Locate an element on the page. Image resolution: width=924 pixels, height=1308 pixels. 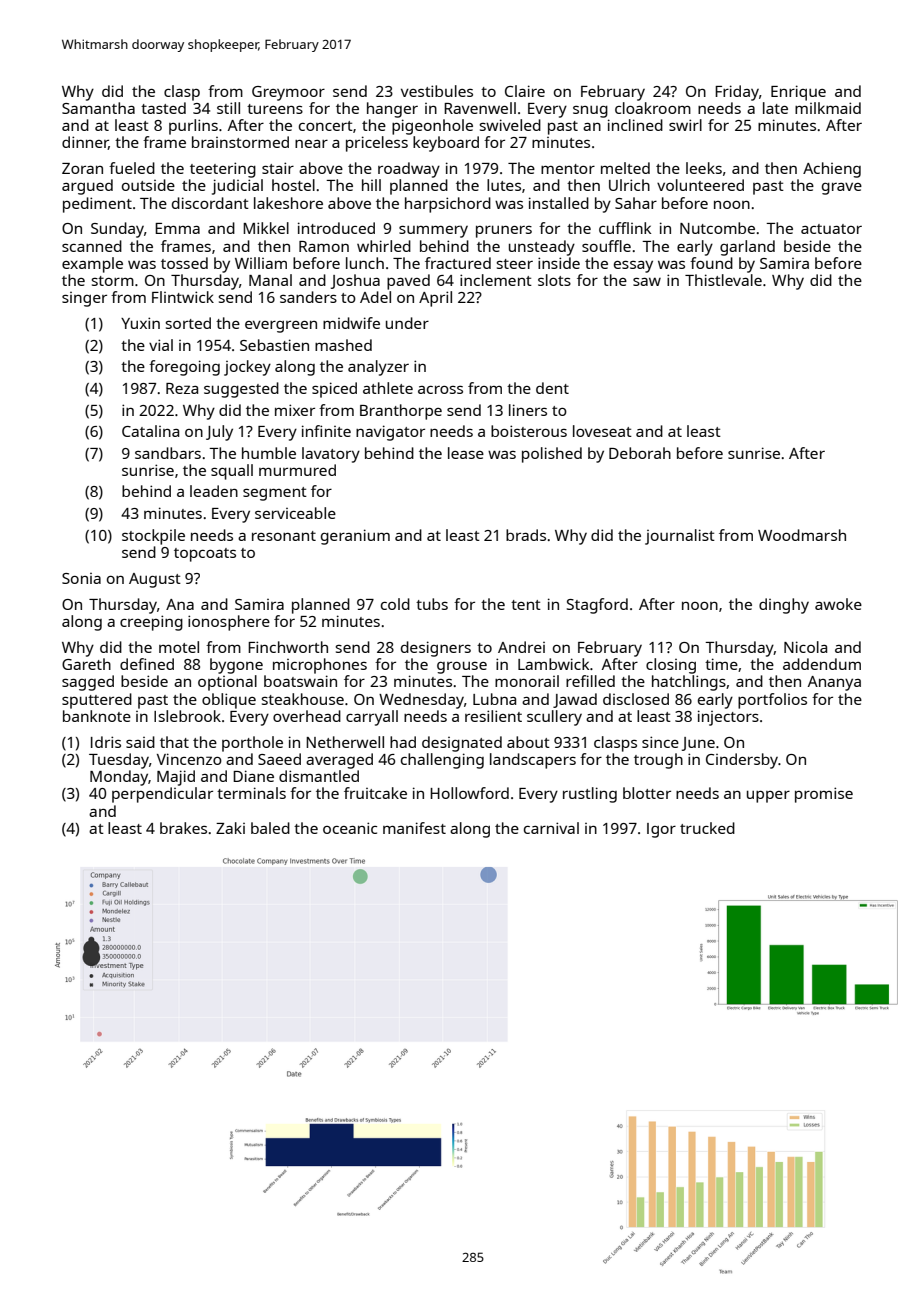
liners is located at coordinates (528, 410).
